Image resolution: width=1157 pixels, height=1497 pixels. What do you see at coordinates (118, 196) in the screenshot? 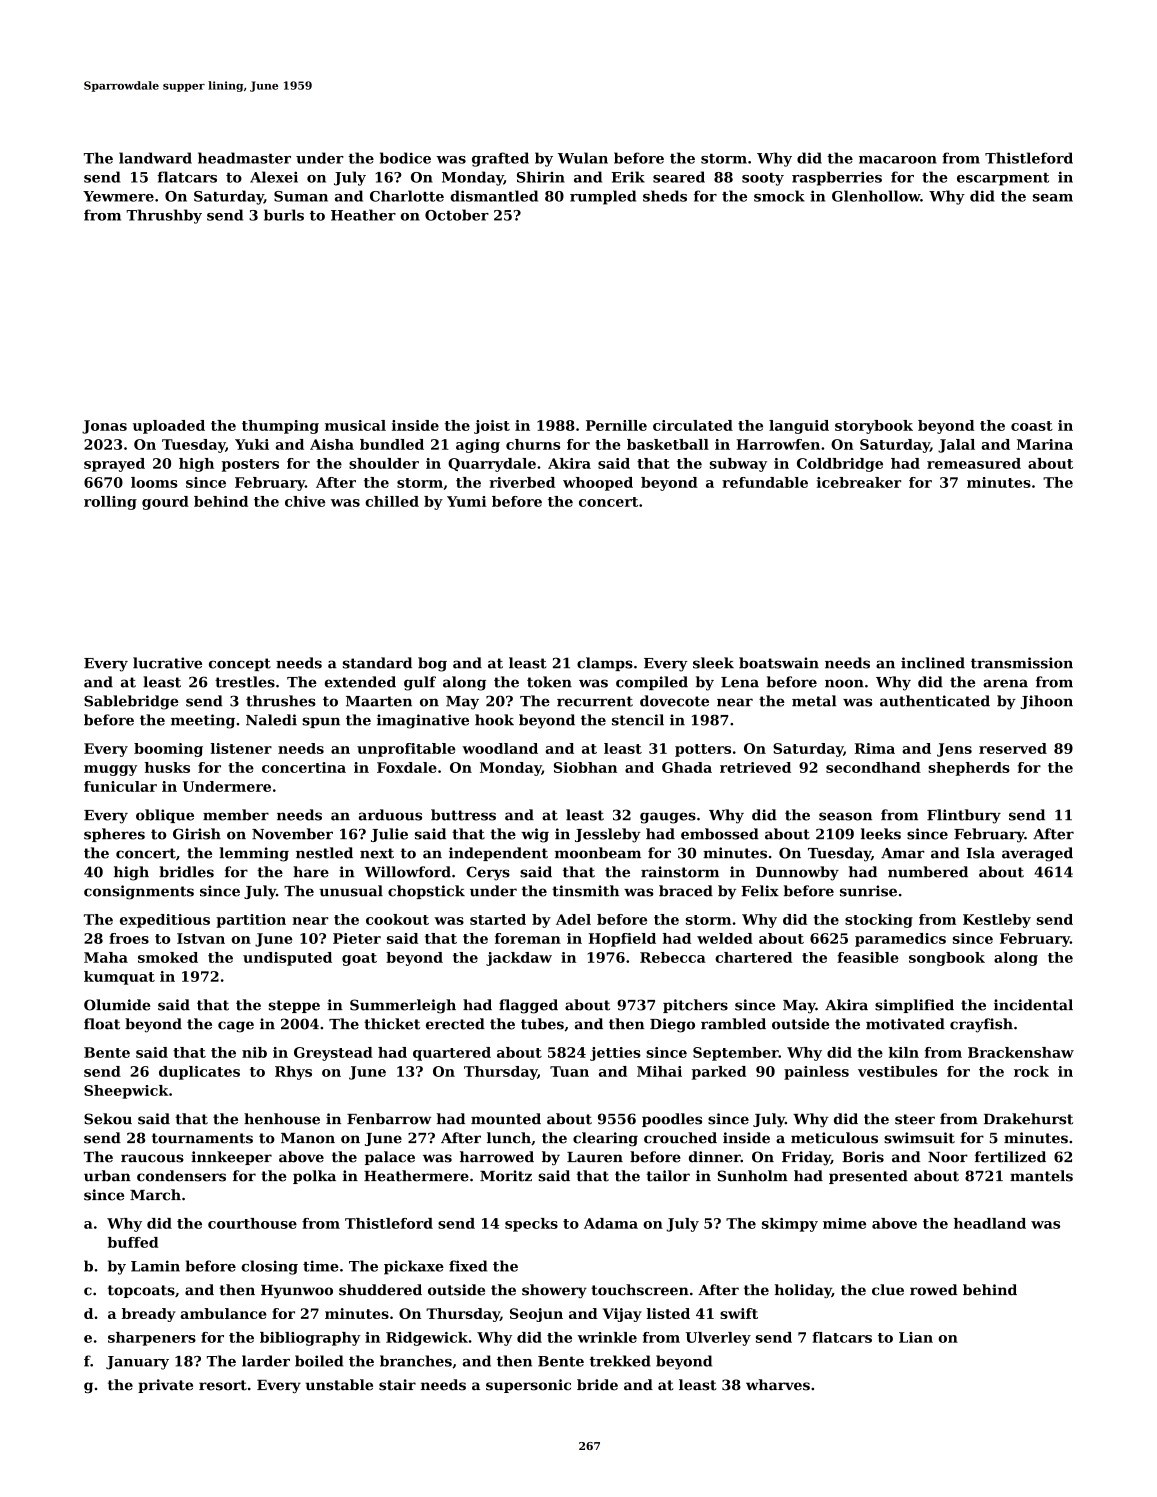
I see `Yewmere` at bounding box center [118, 196].
